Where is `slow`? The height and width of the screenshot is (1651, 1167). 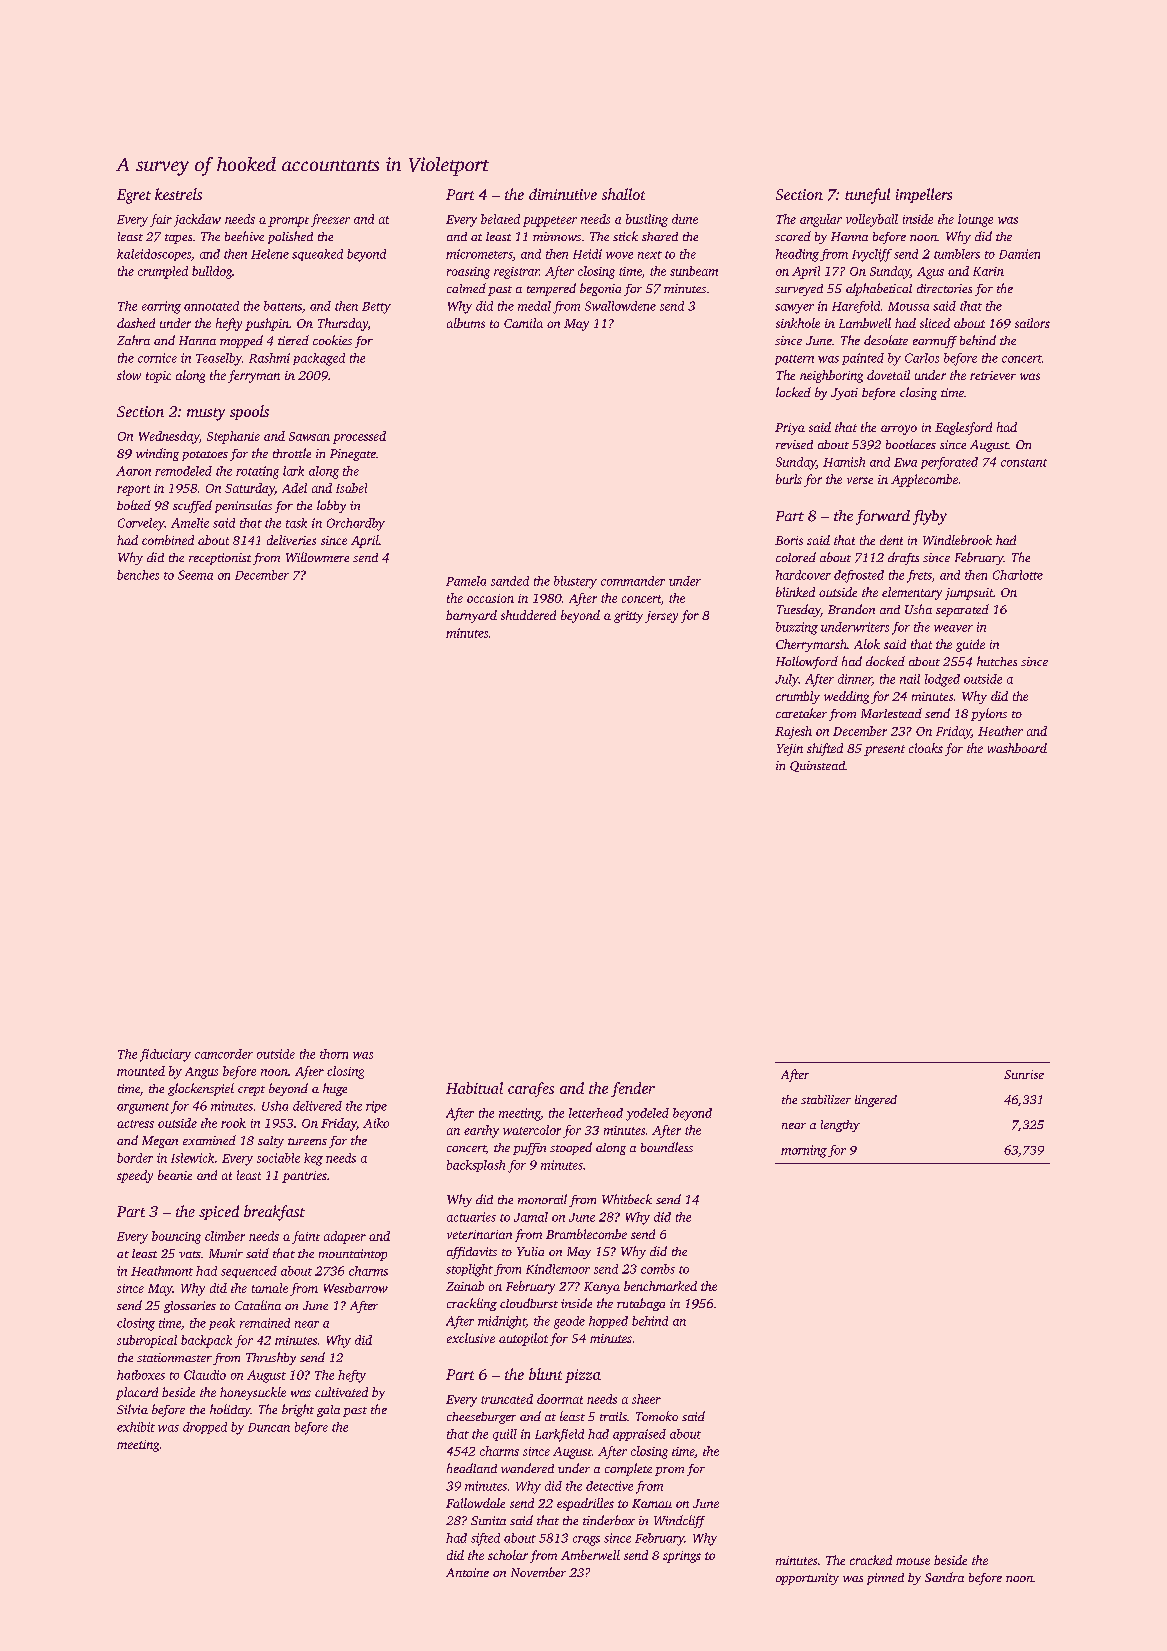 slow is located at coordinates (129, 375).
